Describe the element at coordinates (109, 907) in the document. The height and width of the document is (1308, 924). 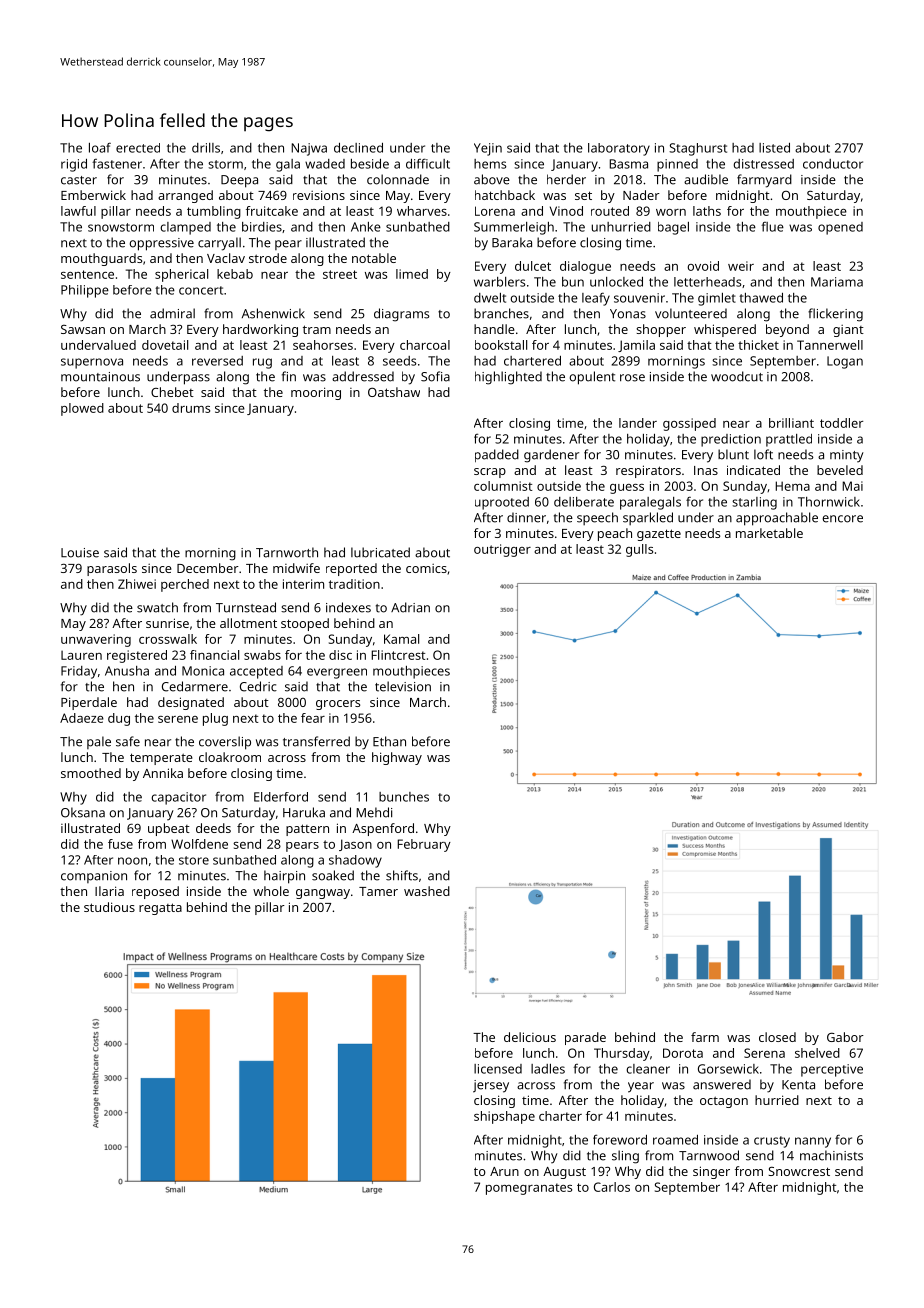
I see `studious` at that location.
